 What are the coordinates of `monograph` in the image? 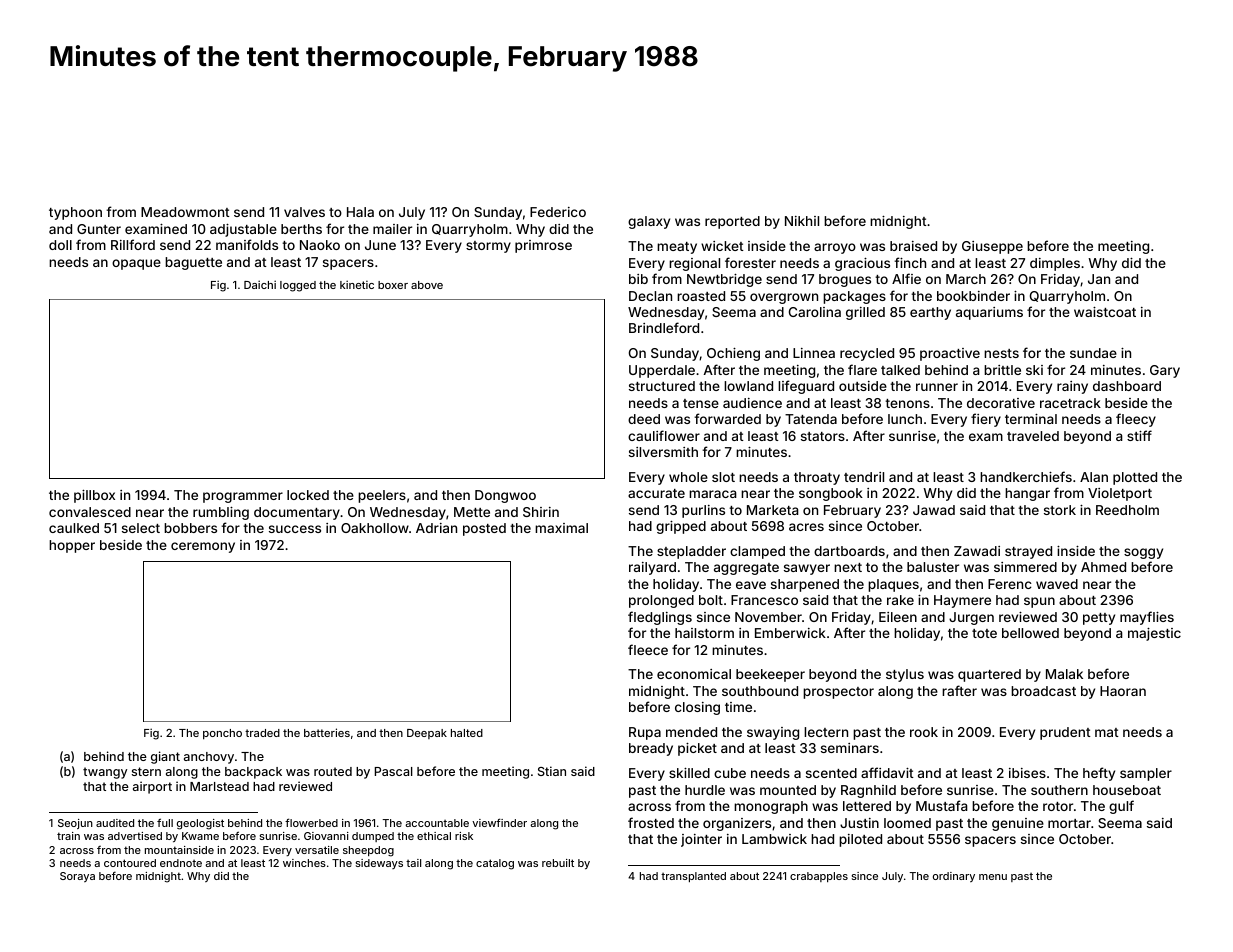 It's located at (771, 807).
